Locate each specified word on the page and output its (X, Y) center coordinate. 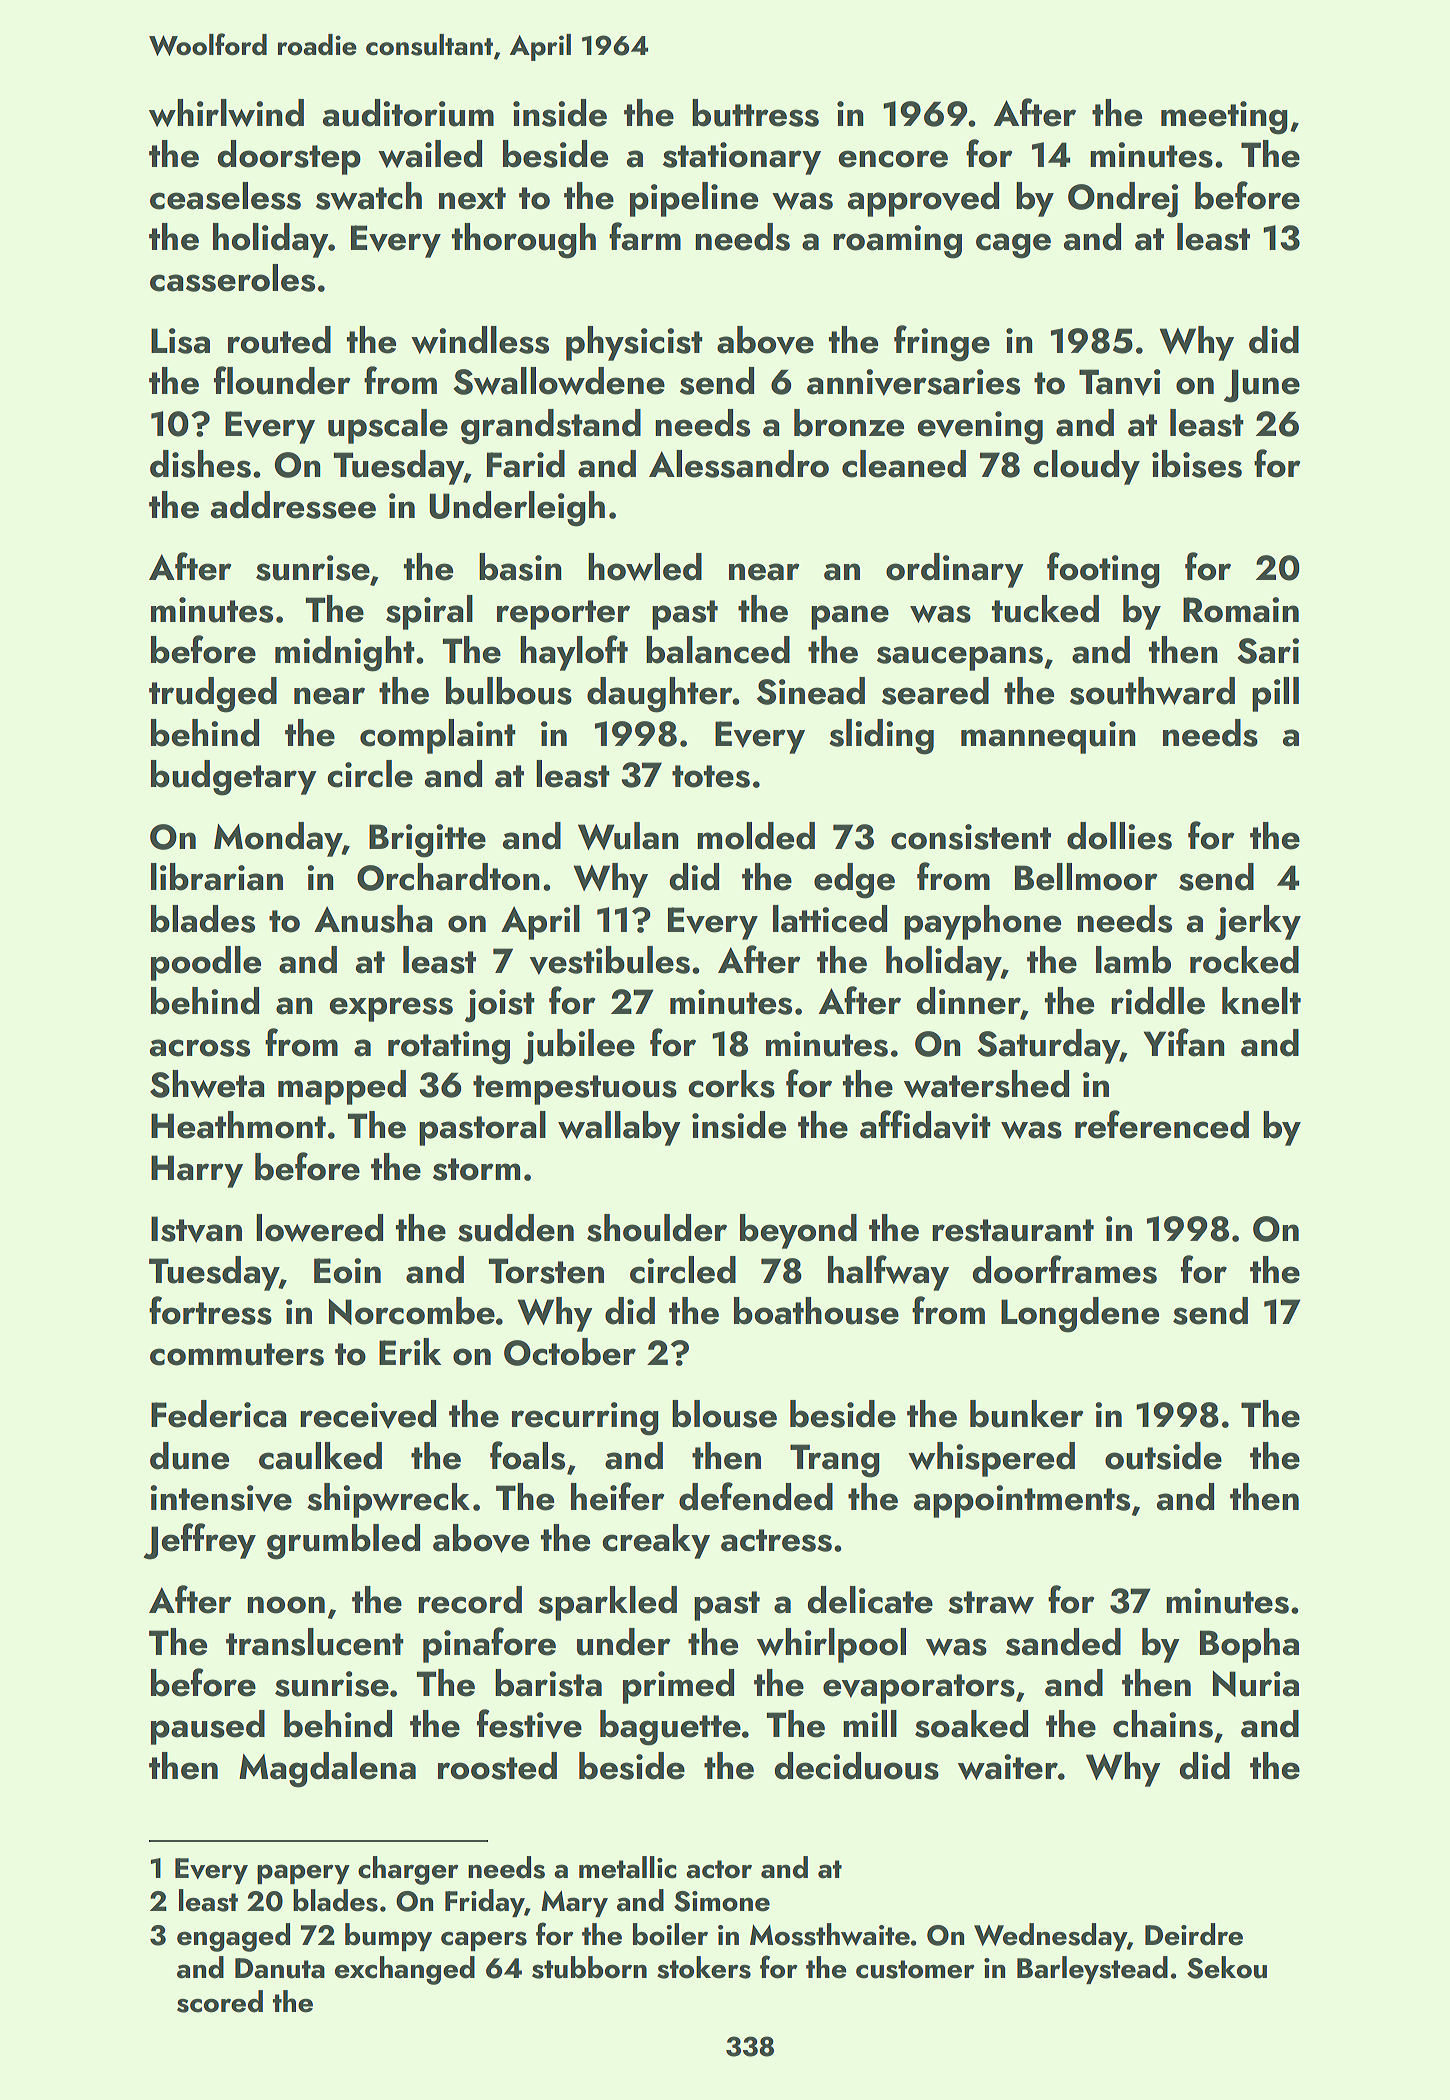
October (570, 1352)
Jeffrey (199, 1541)
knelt (1261, 1001)
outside (1163, 1456)
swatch (369, 196)
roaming (897, 242)
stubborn (589, 1967)
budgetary (234, 778)
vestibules (610, 960)
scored (220, 2001)
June (1262, 386)
